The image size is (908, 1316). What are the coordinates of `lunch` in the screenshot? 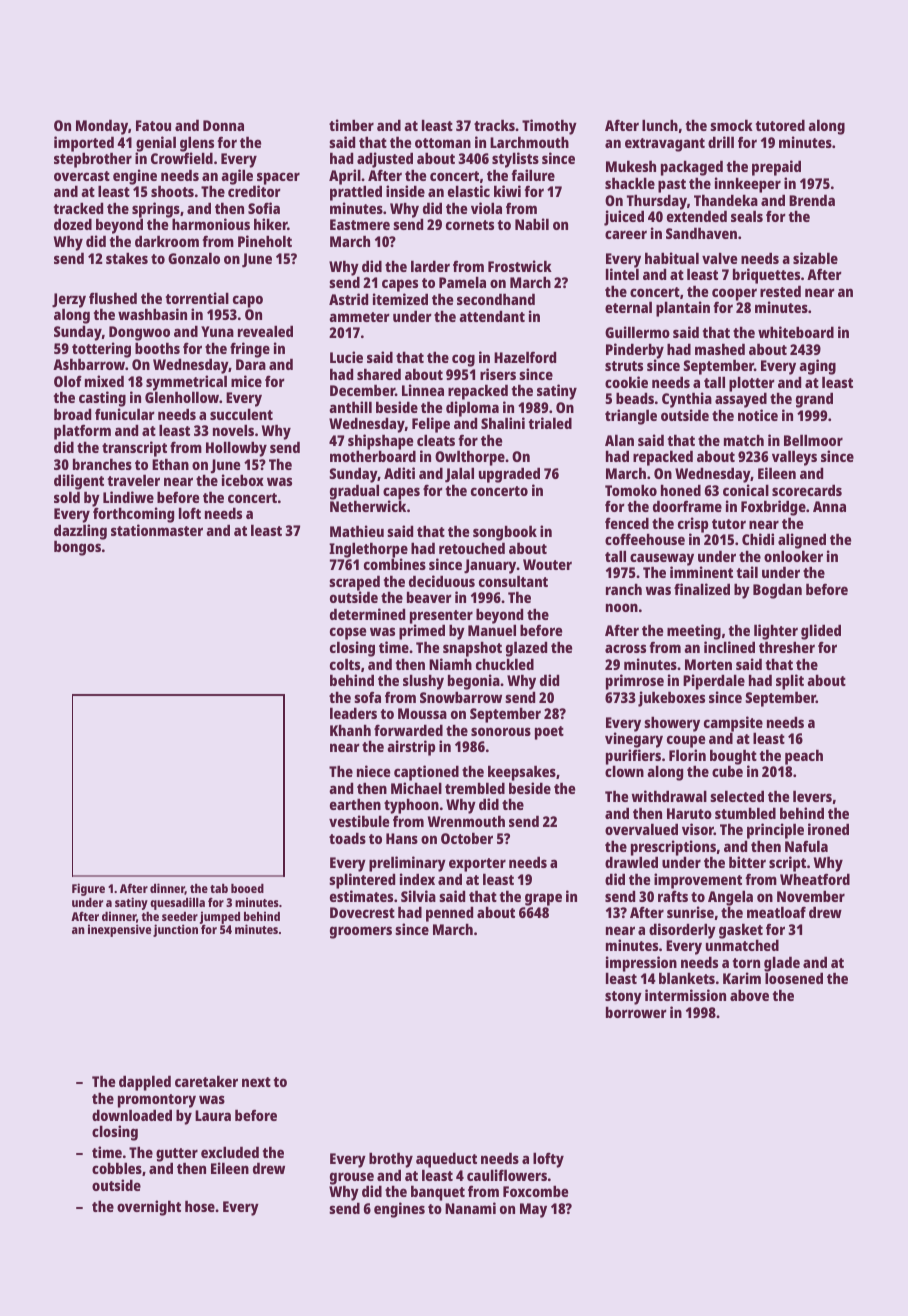 It's located at (660, 125).
